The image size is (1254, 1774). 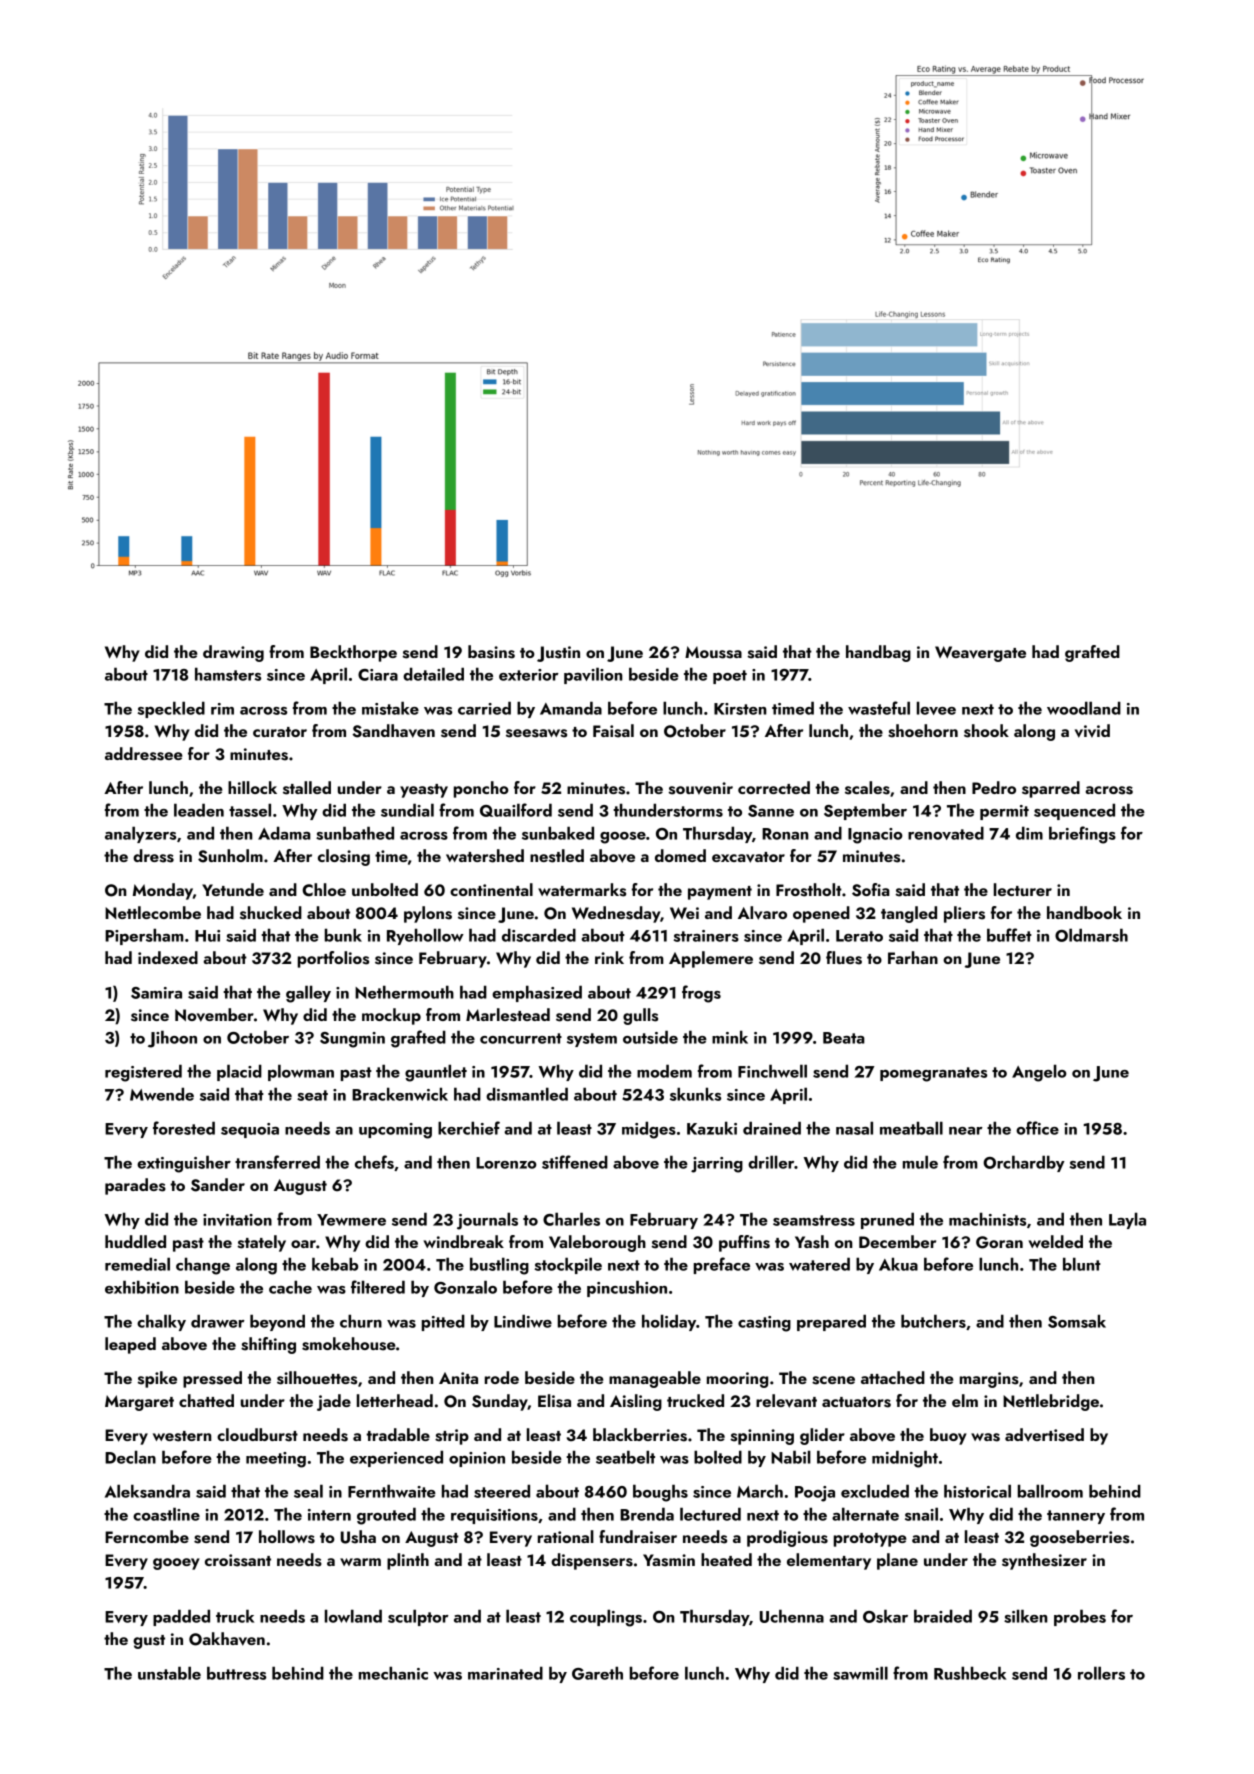 What do you see at coordinates (130, 1345) in the screenshot?
I see `leaped` at bounding box center [130, 1345].
